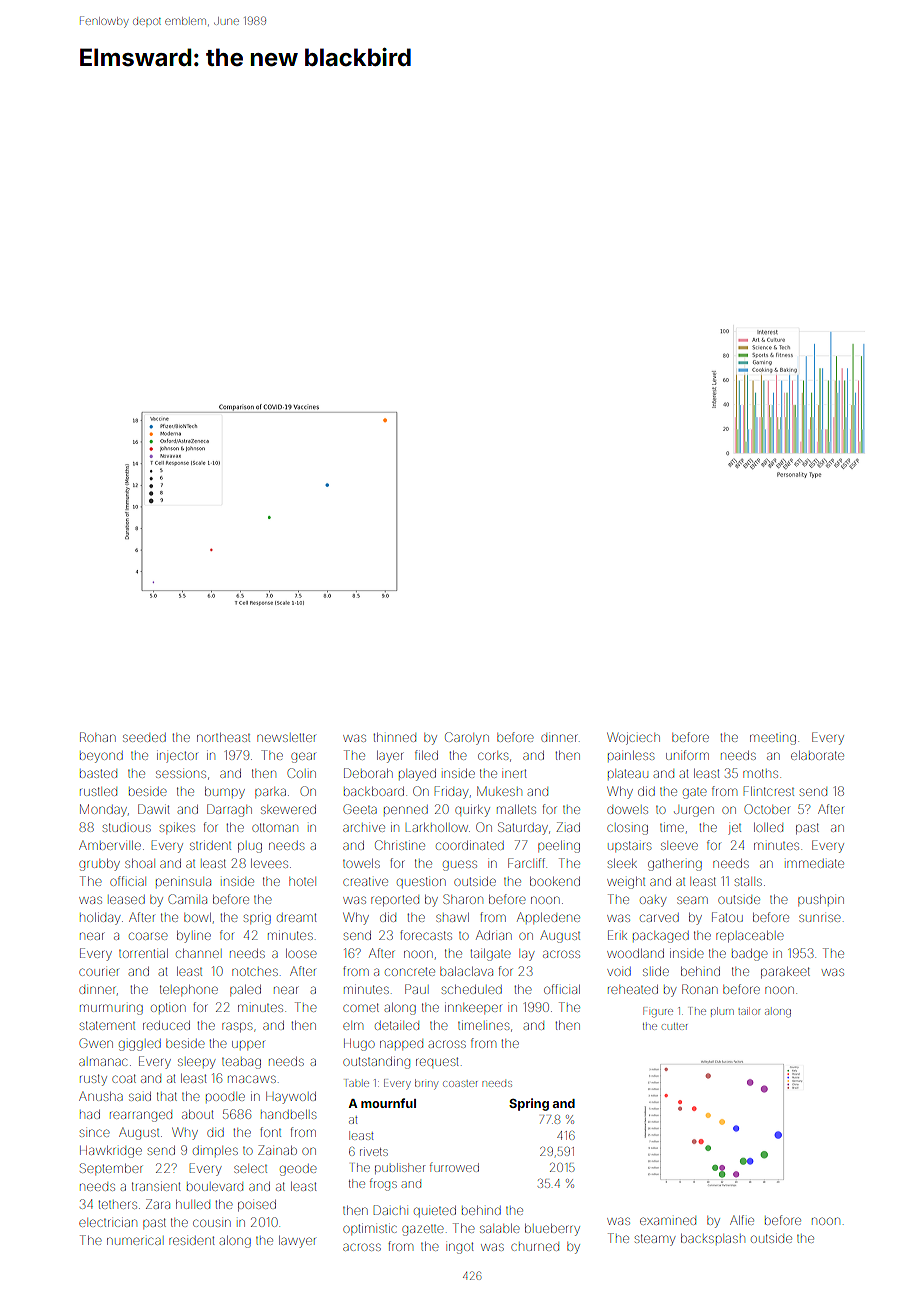  I want to click on shawl, so click(452, 917).
